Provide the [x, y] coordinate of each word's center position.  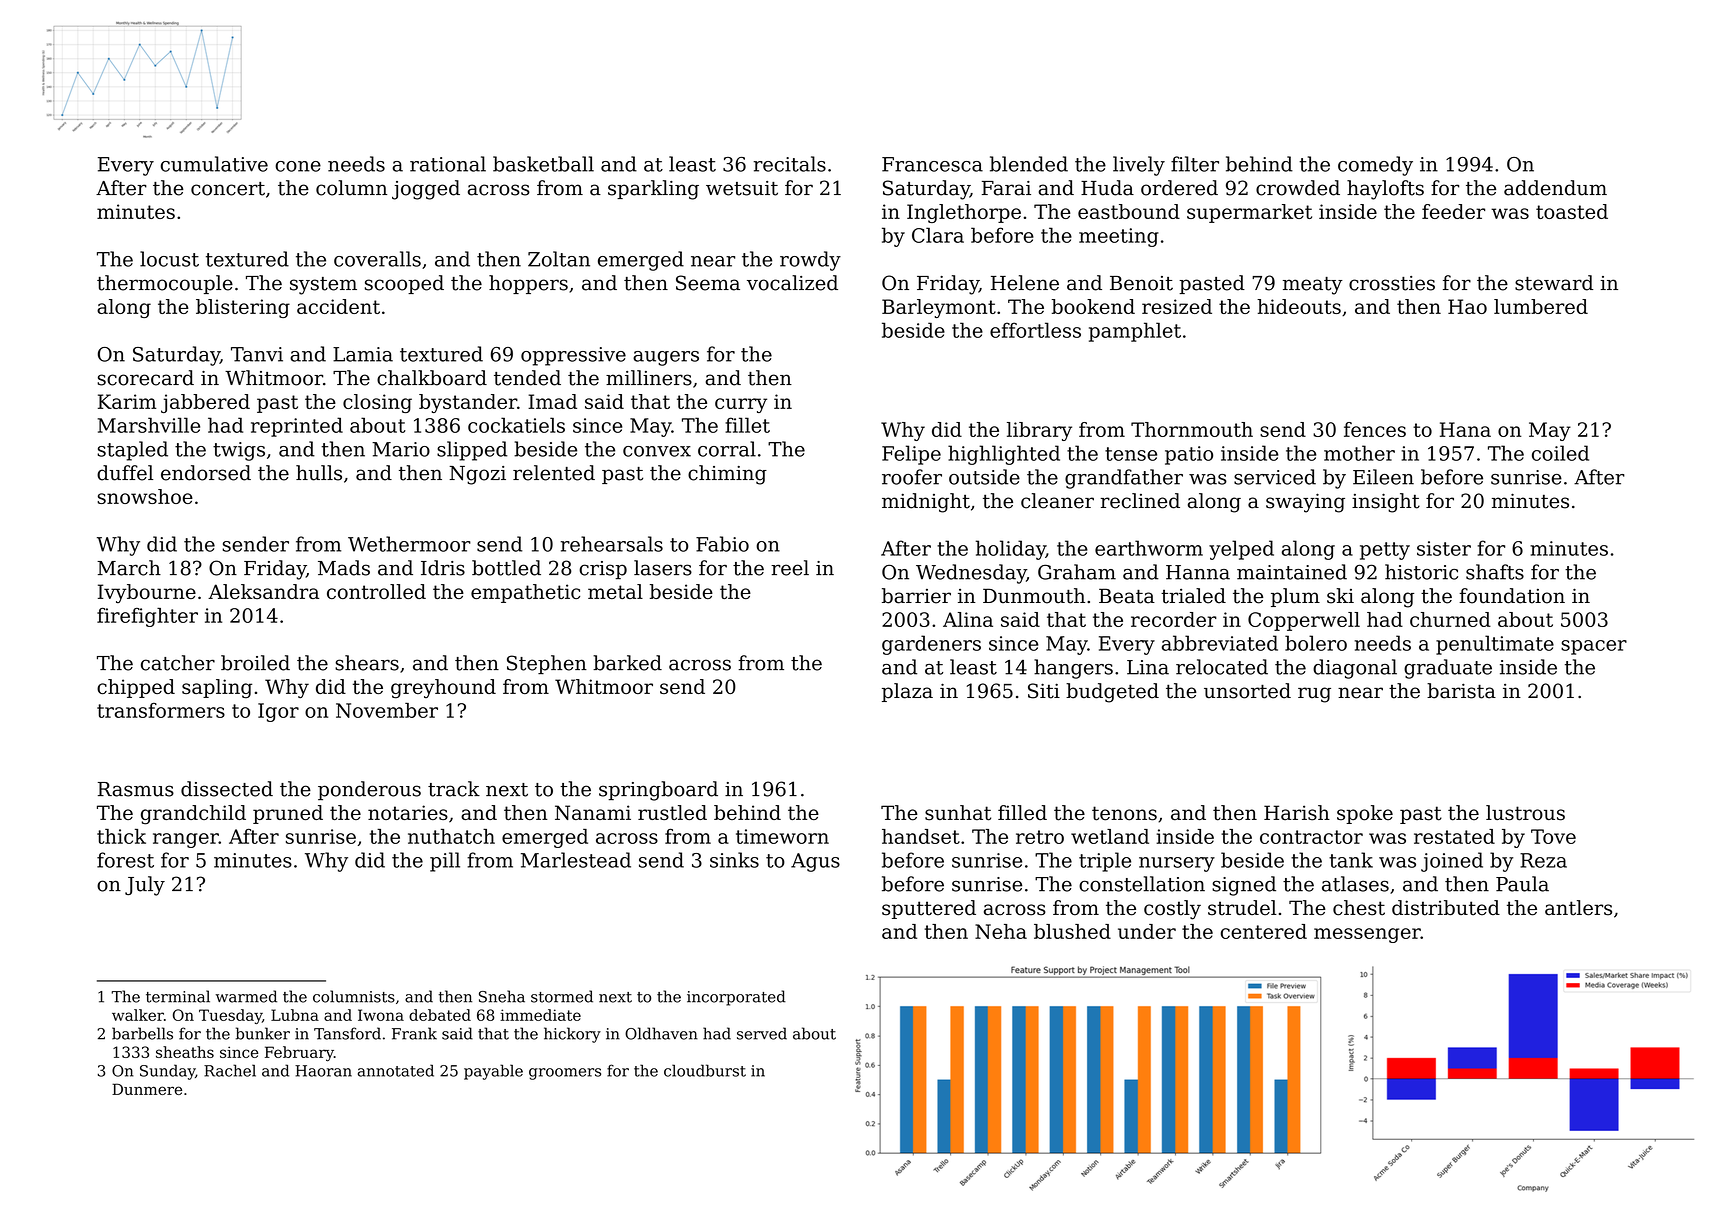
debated [440, 1015]
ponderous [369, 790]
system [323, 286]
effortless [1035, 330]
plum [1295, 597]
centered [1264, 931]
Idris [443, 568]
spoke [1365, 814]
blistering [243, 308]
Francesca [932, 164]
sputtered [929, 909]
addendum [1555, 188]
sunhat [958, 813]
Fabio [722, 544]
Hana [1465, 429]
